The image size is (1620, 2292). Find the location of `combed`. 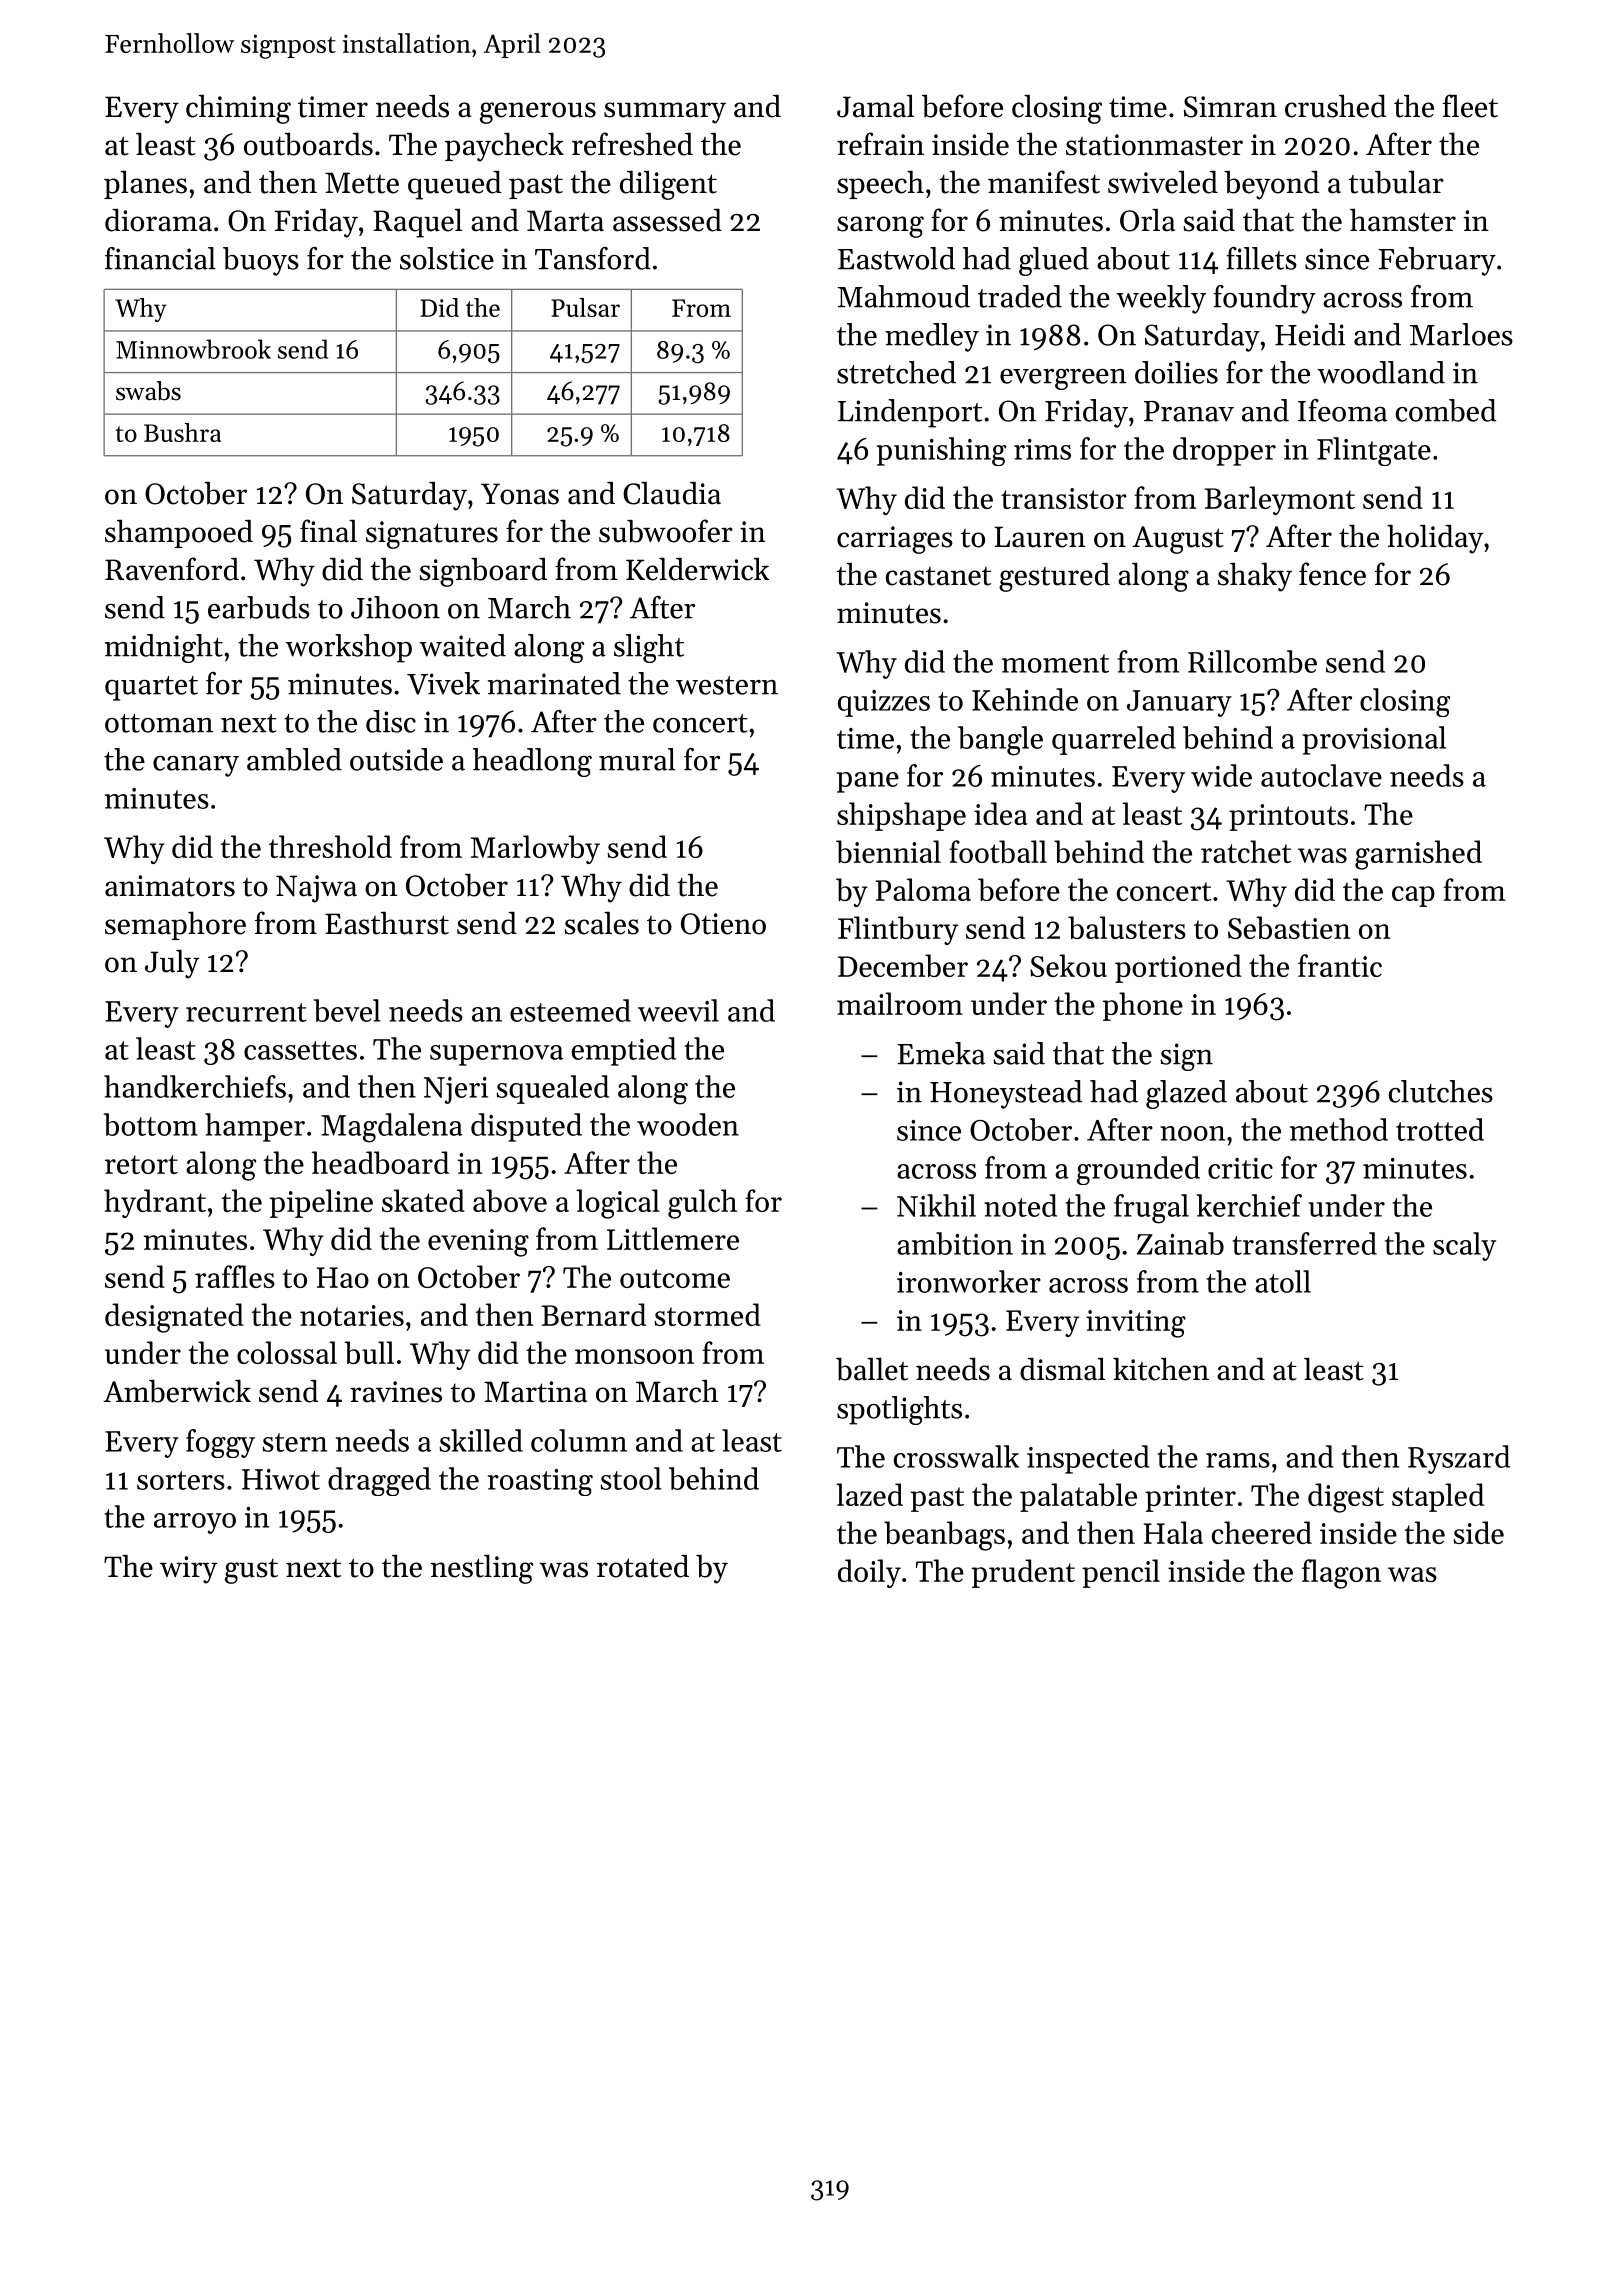

combed is located at coordinates (1446, 410).
